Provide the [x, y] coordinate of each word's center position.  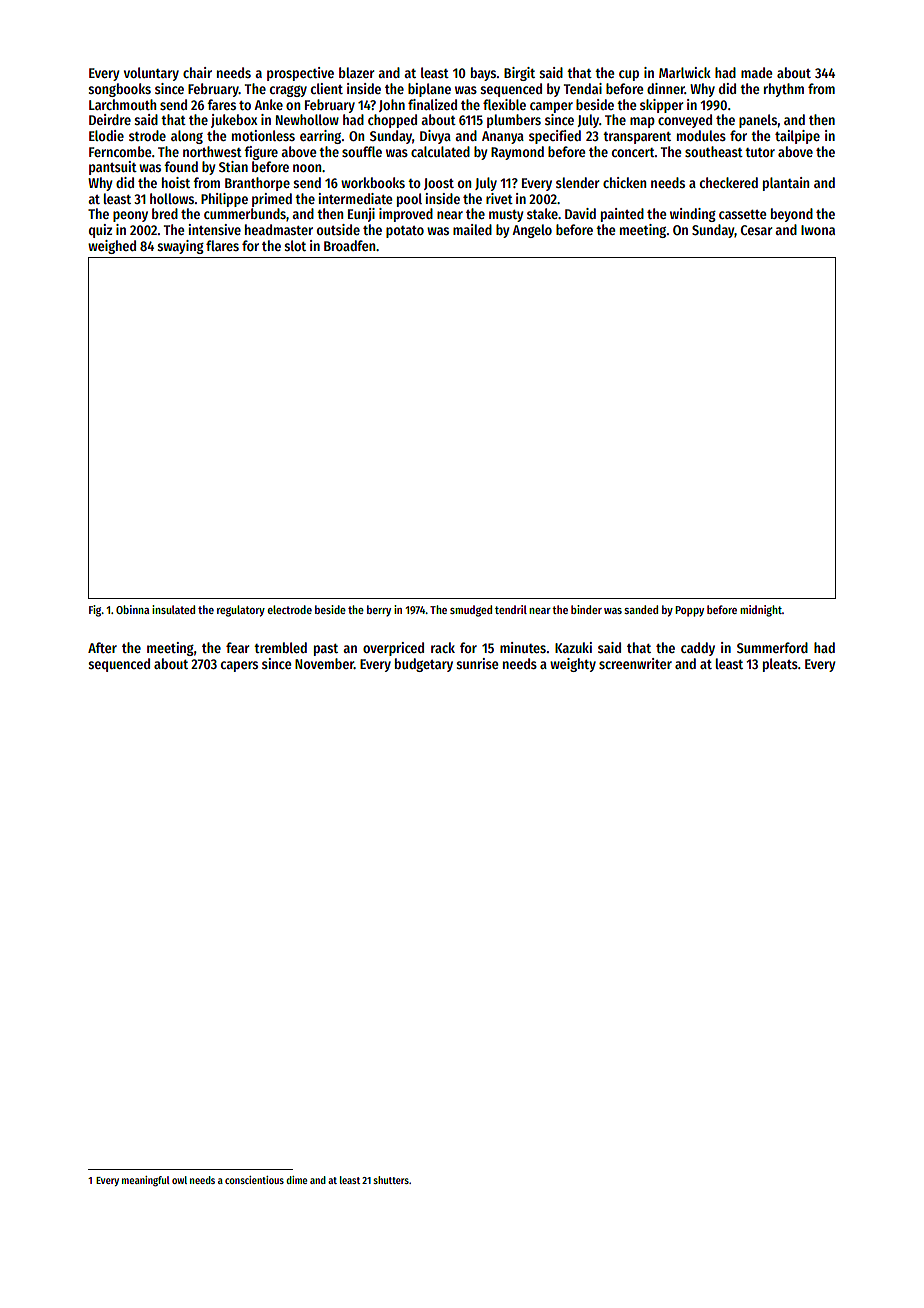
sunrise [477, 663]
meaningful [146, 1181]
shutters [391, 1180]
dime [296, 1180]
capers [239, 666]
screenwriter [635, 663]
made [757, 72]
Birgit [519, 74]
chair [197, 72]
